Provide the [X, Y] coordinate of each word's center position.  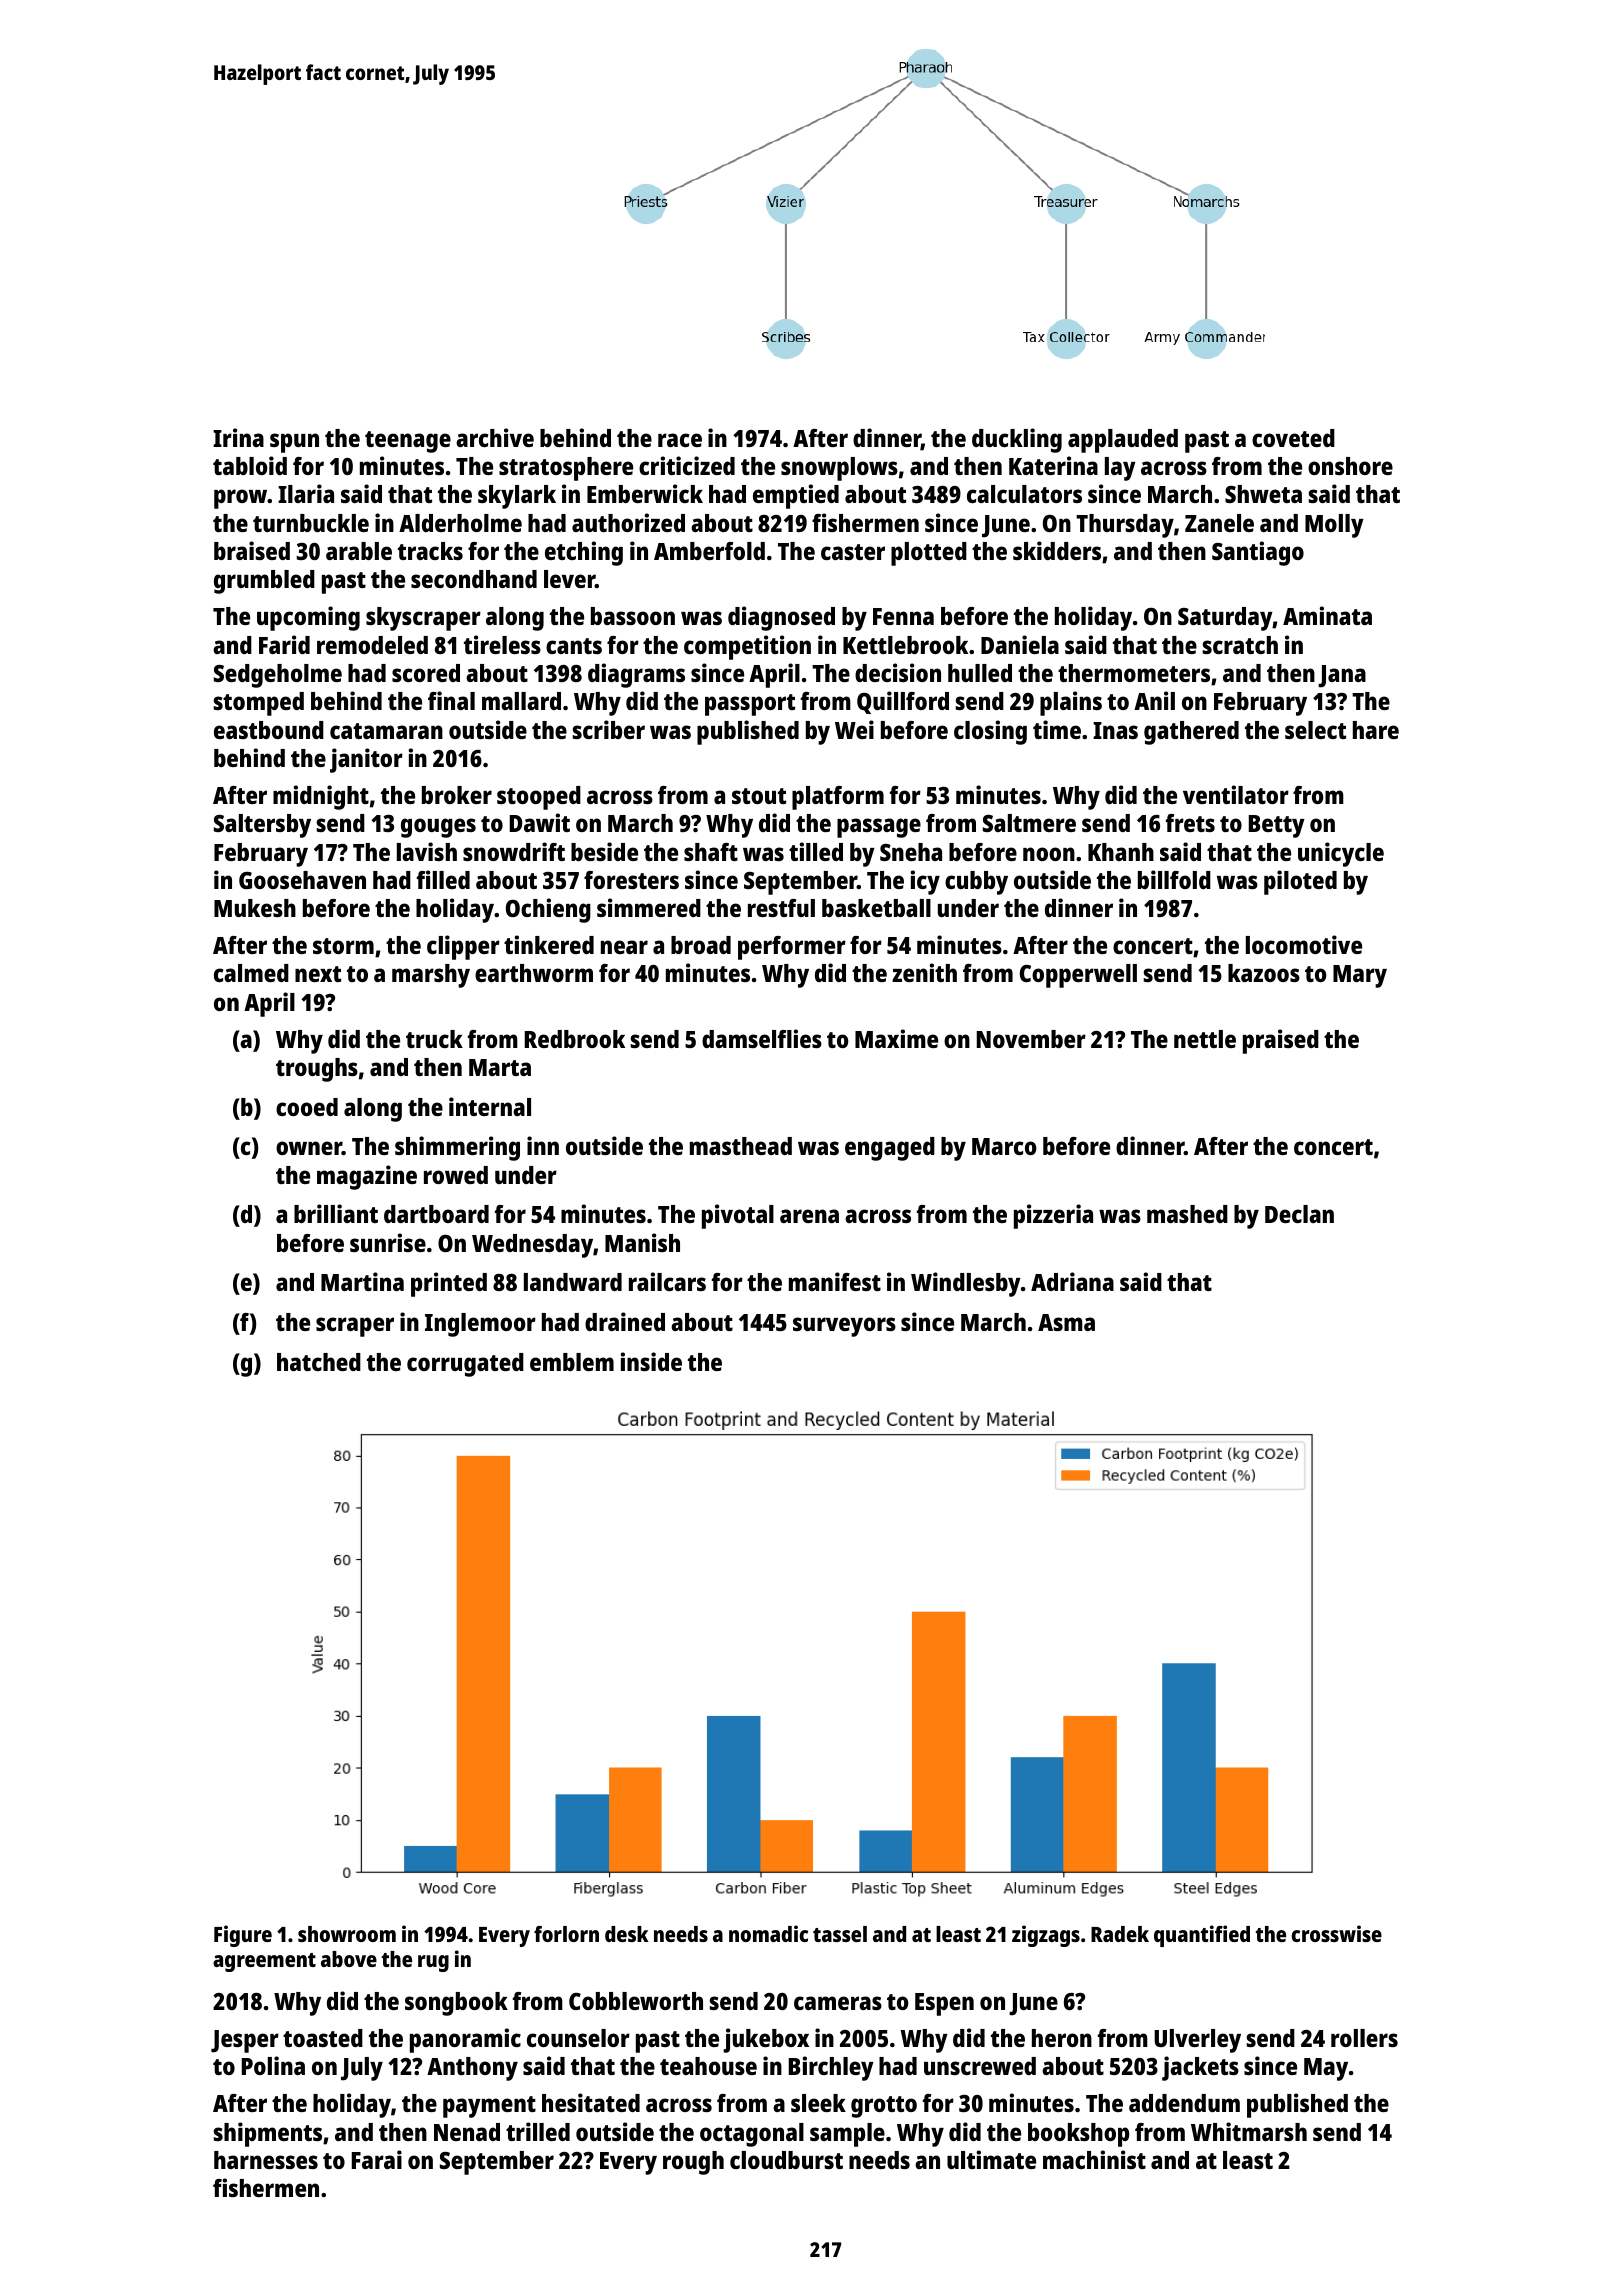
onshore [1350, 466]
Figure [243, 1936]
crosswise [1337, 1933]
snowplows [839, 469]
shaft [711, 852]
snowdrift [514, 851]
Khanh [1121, 852]
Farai [377, 2159]
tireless [502, 644]
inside [651, 1361]
